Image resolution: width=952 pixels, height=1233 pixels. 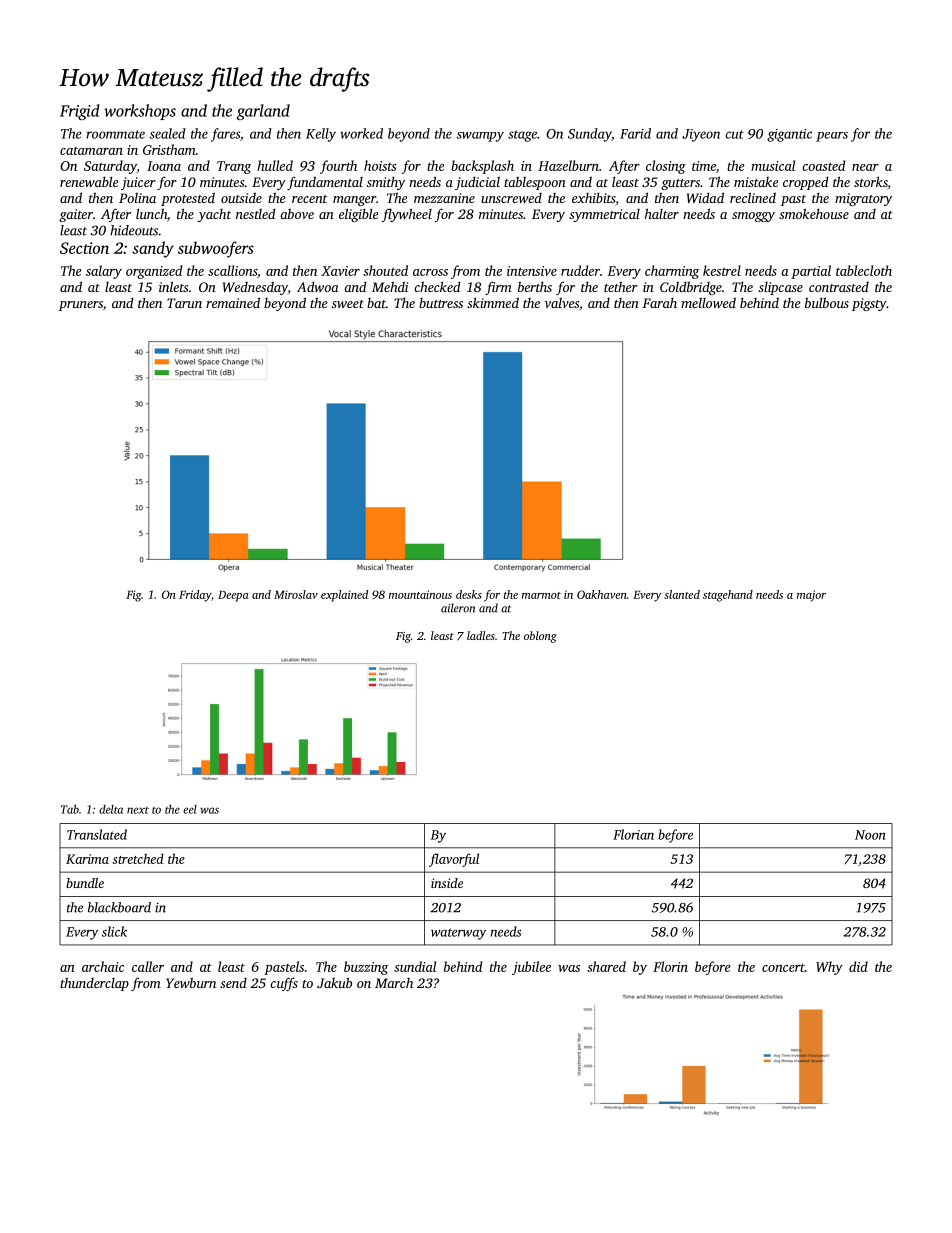 I want to click on pigsty, so click(x=869, y=304).
